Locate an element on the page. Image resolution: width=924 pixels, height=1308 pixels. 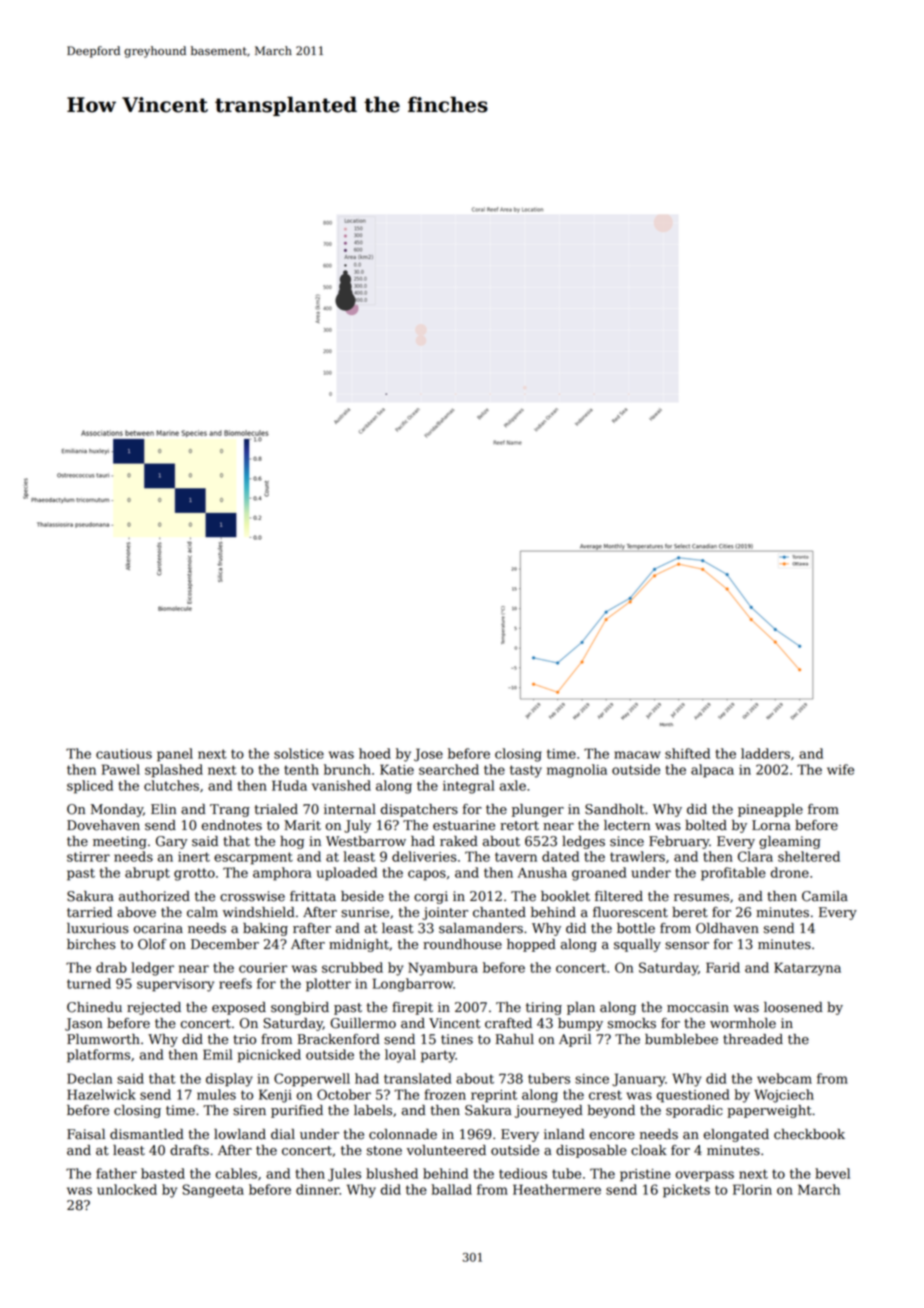
internal is located at coordinates (350, 809).
